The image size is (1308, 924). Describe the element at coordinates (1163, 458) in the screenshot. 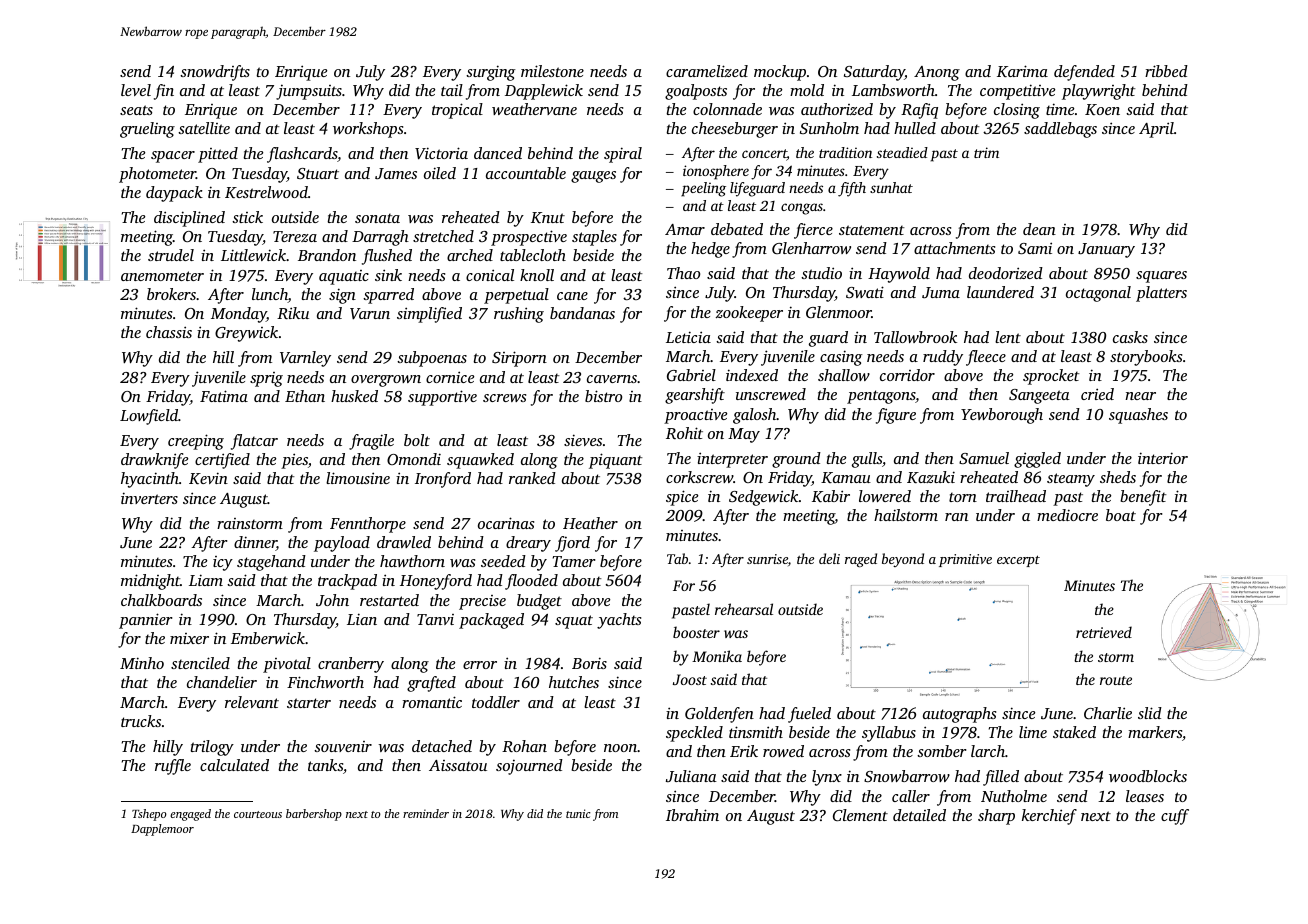

I see `interior` at that location.
